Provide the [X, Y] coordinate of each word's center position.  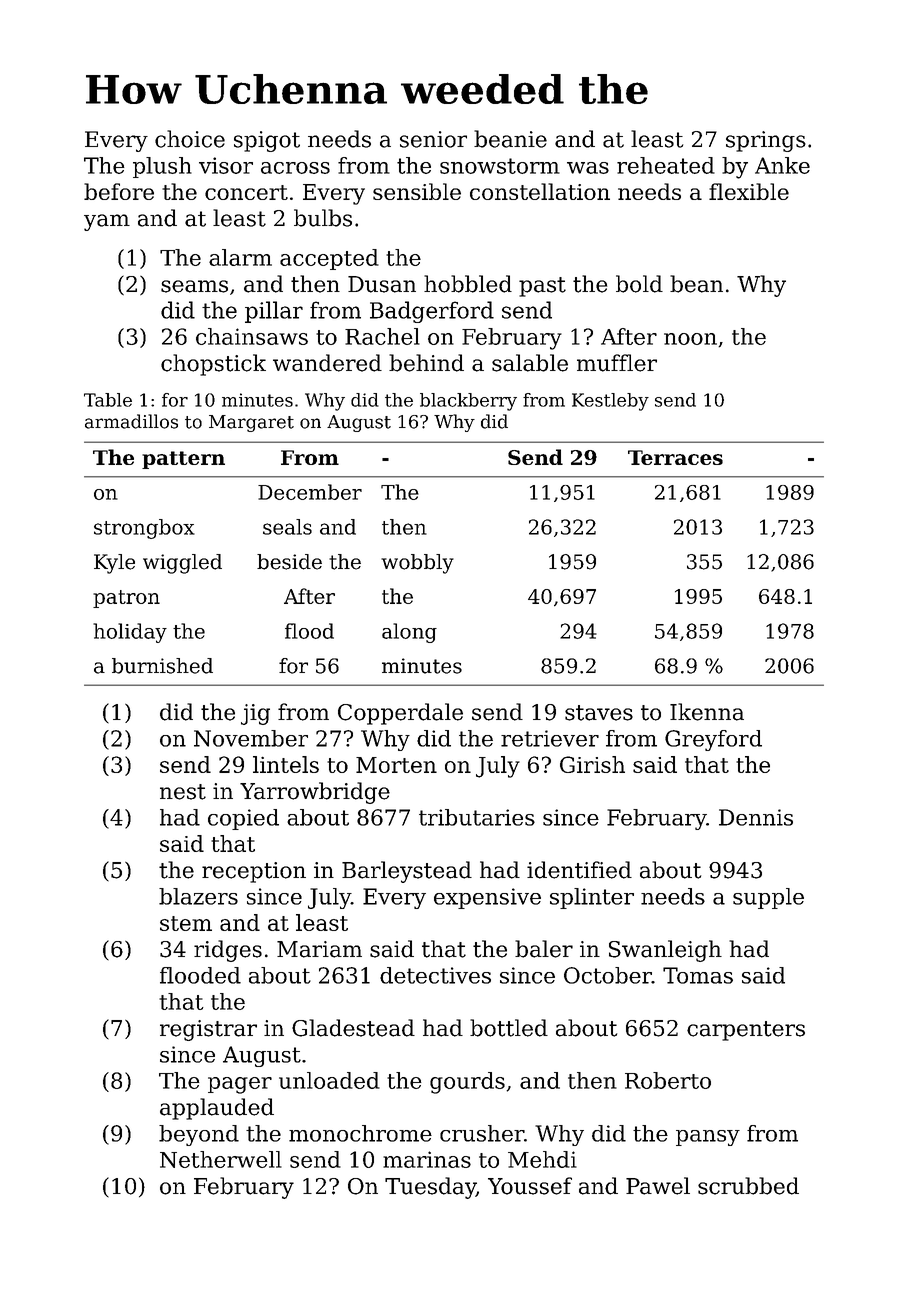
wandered [327, 363]
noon [690, 339]
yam [107, 222]
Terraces [675, 457]
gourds [467, 1083]
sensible [417, 191]
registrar [208, 1030]
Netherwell [221, 1159]
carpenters [746, 1031]
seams [194, 286]
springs [766, 141]
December [310, 492]
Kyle [114, 564]
